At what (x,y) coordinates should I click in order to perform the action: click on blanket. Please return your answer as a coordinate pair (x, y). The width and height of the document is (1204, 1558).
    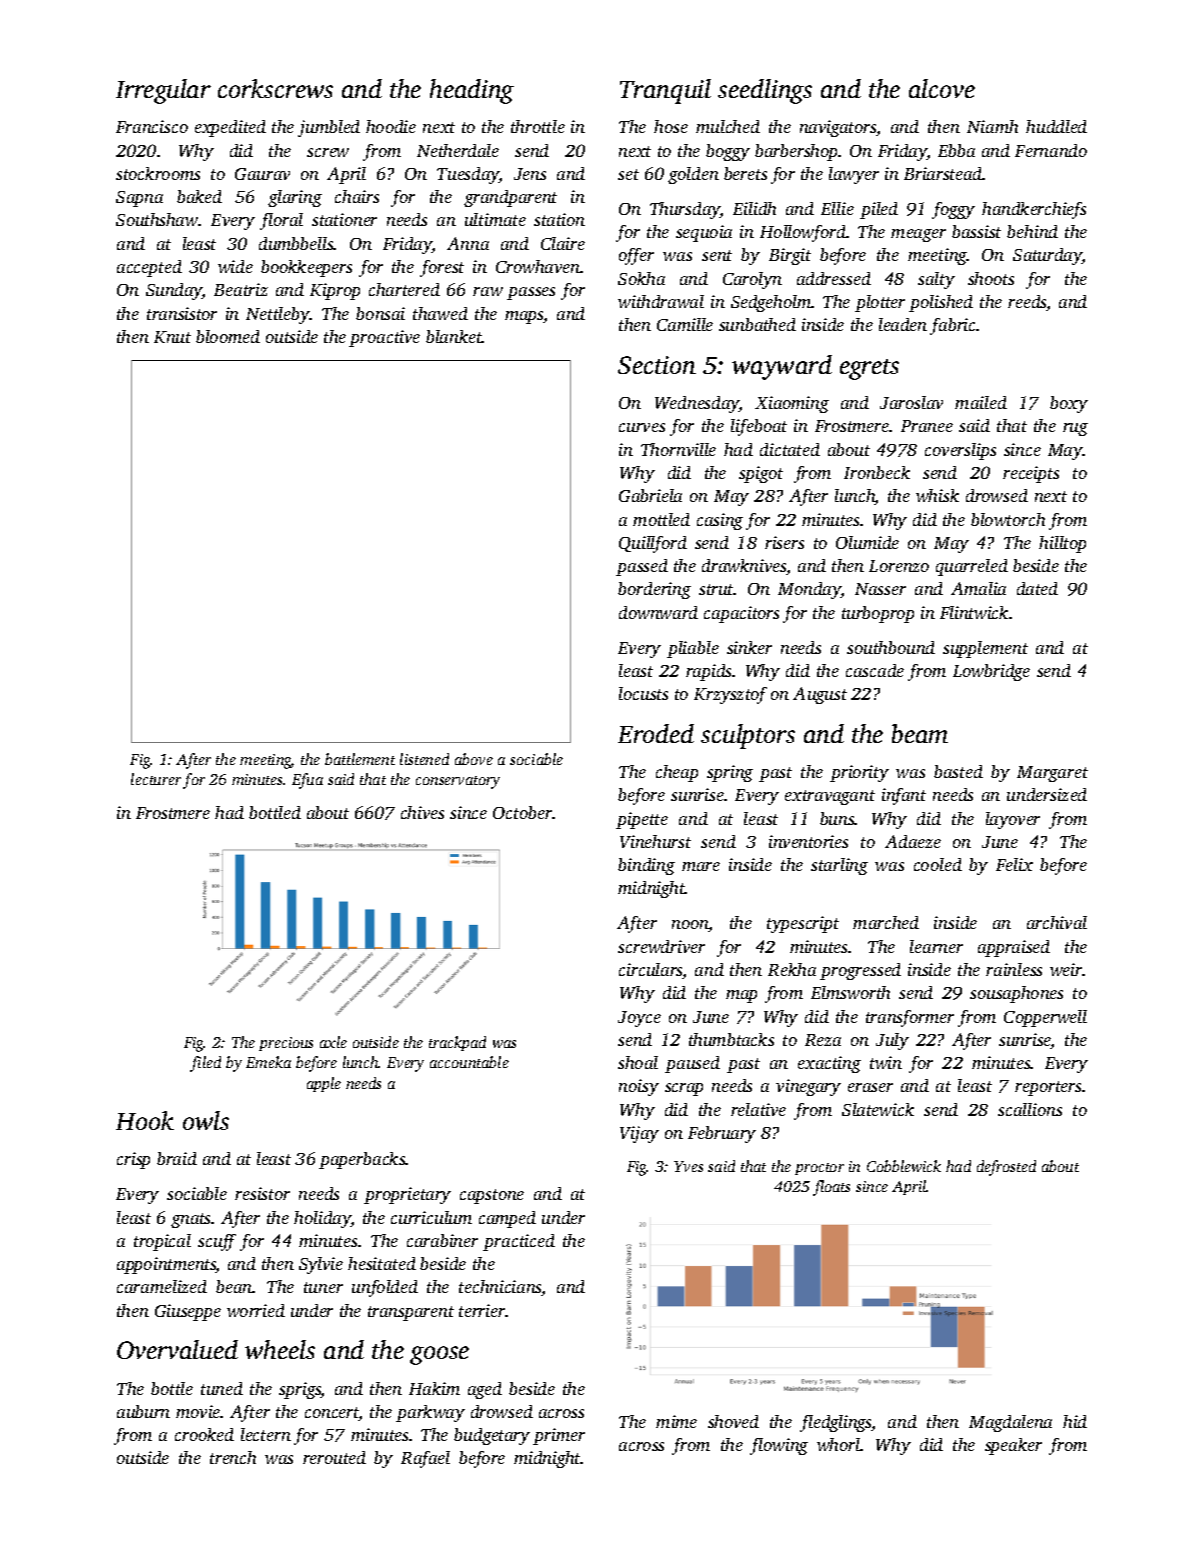
    Looking at the image, I should click on (454, 336).
